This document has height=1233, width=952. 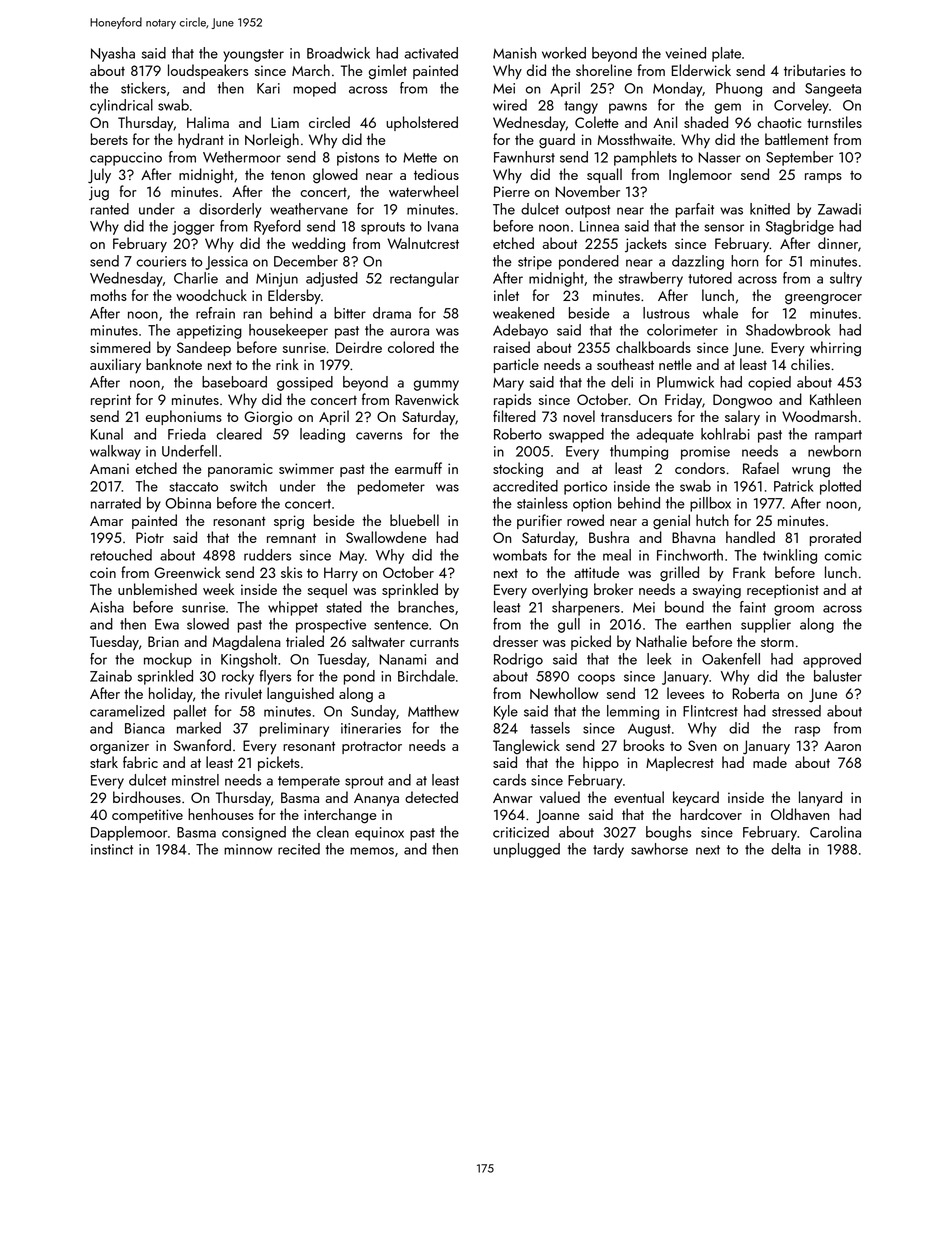 I want to click on overlying, so click(x=560, y=591).
